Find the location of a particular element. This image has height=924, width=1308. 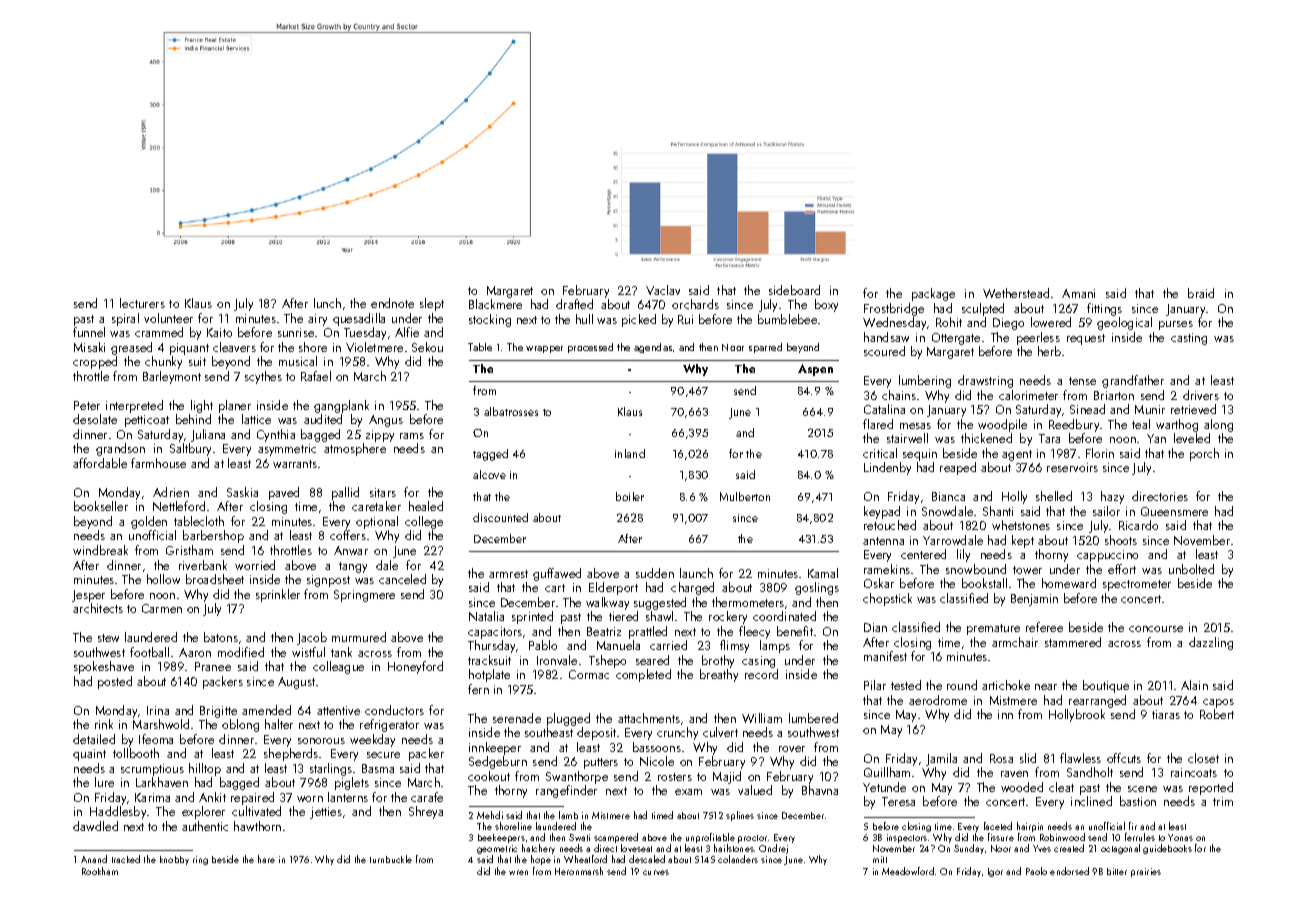

spiral is located at coordinates (125, 319).
